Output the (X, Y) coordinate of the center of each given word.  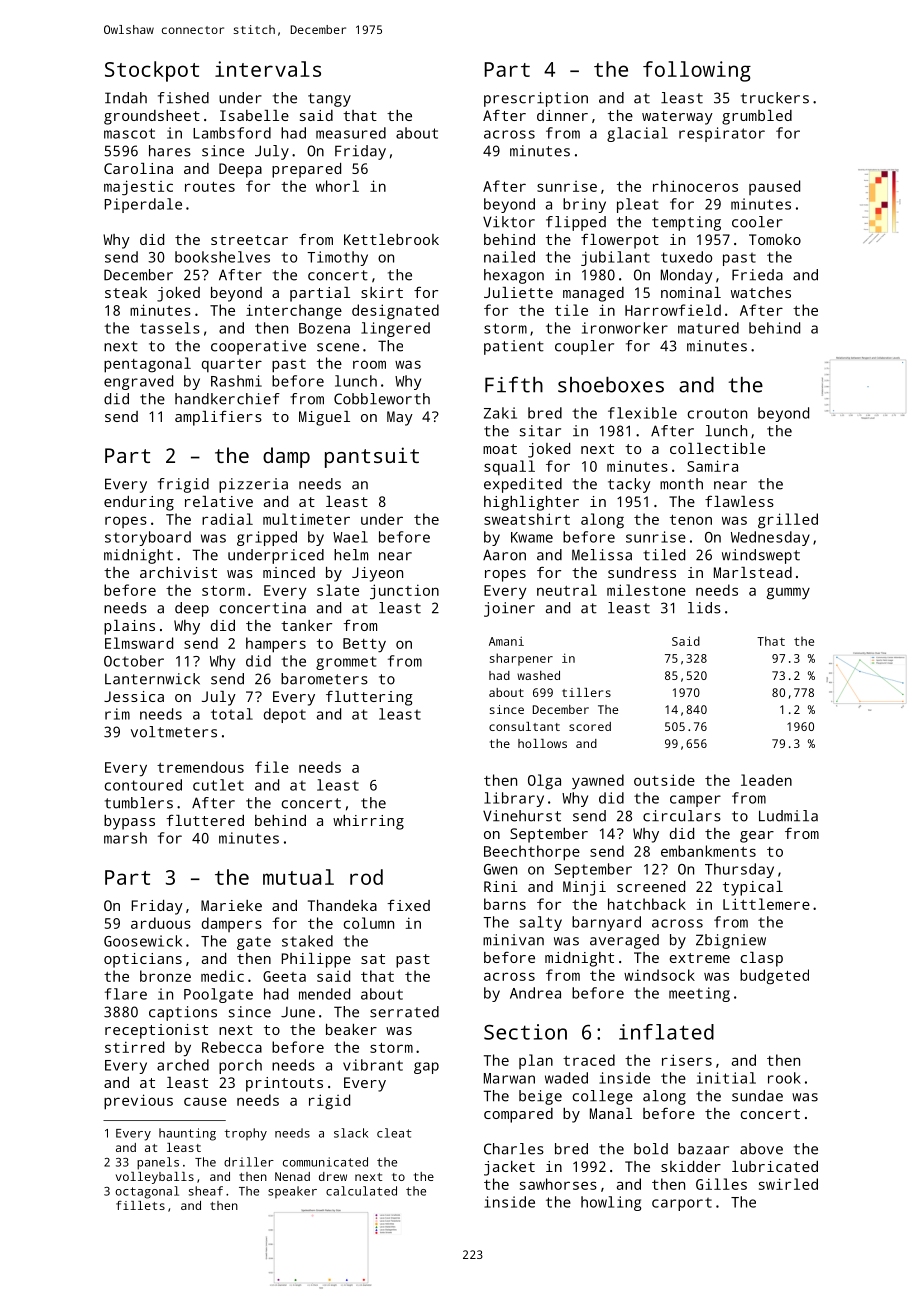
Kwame (532, 537)
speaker (292, 1192)
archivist (178, 572)
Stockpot (152, 71)
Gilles (721, 1184)
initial (726, 1078)
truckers (775, 98)
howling (611, 1203)
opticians (143, 960)
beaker (351, 1029)
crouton (717, 413)
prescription (536, 99)
